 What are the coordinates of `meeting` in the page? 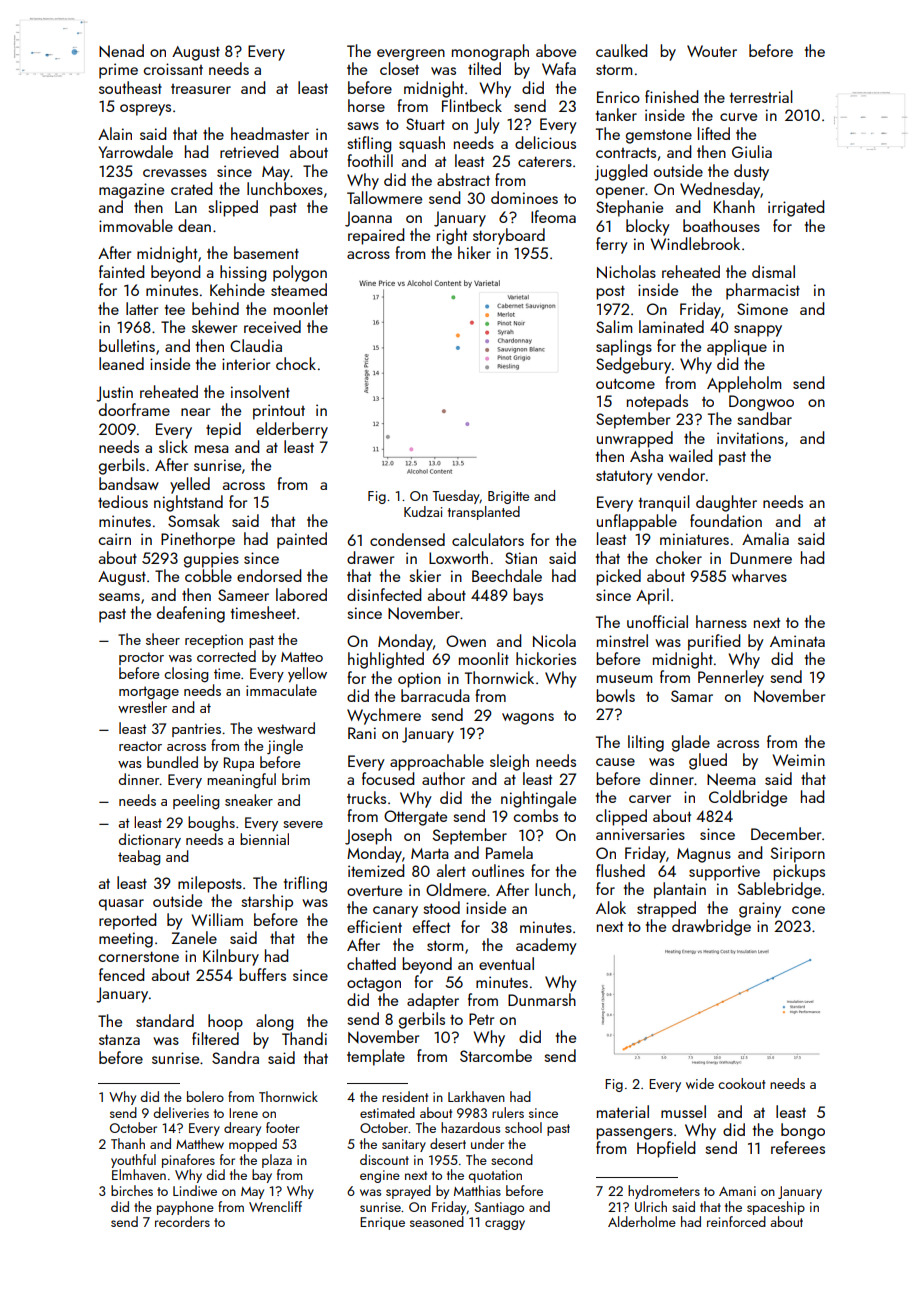 It's located at (126, 940).
